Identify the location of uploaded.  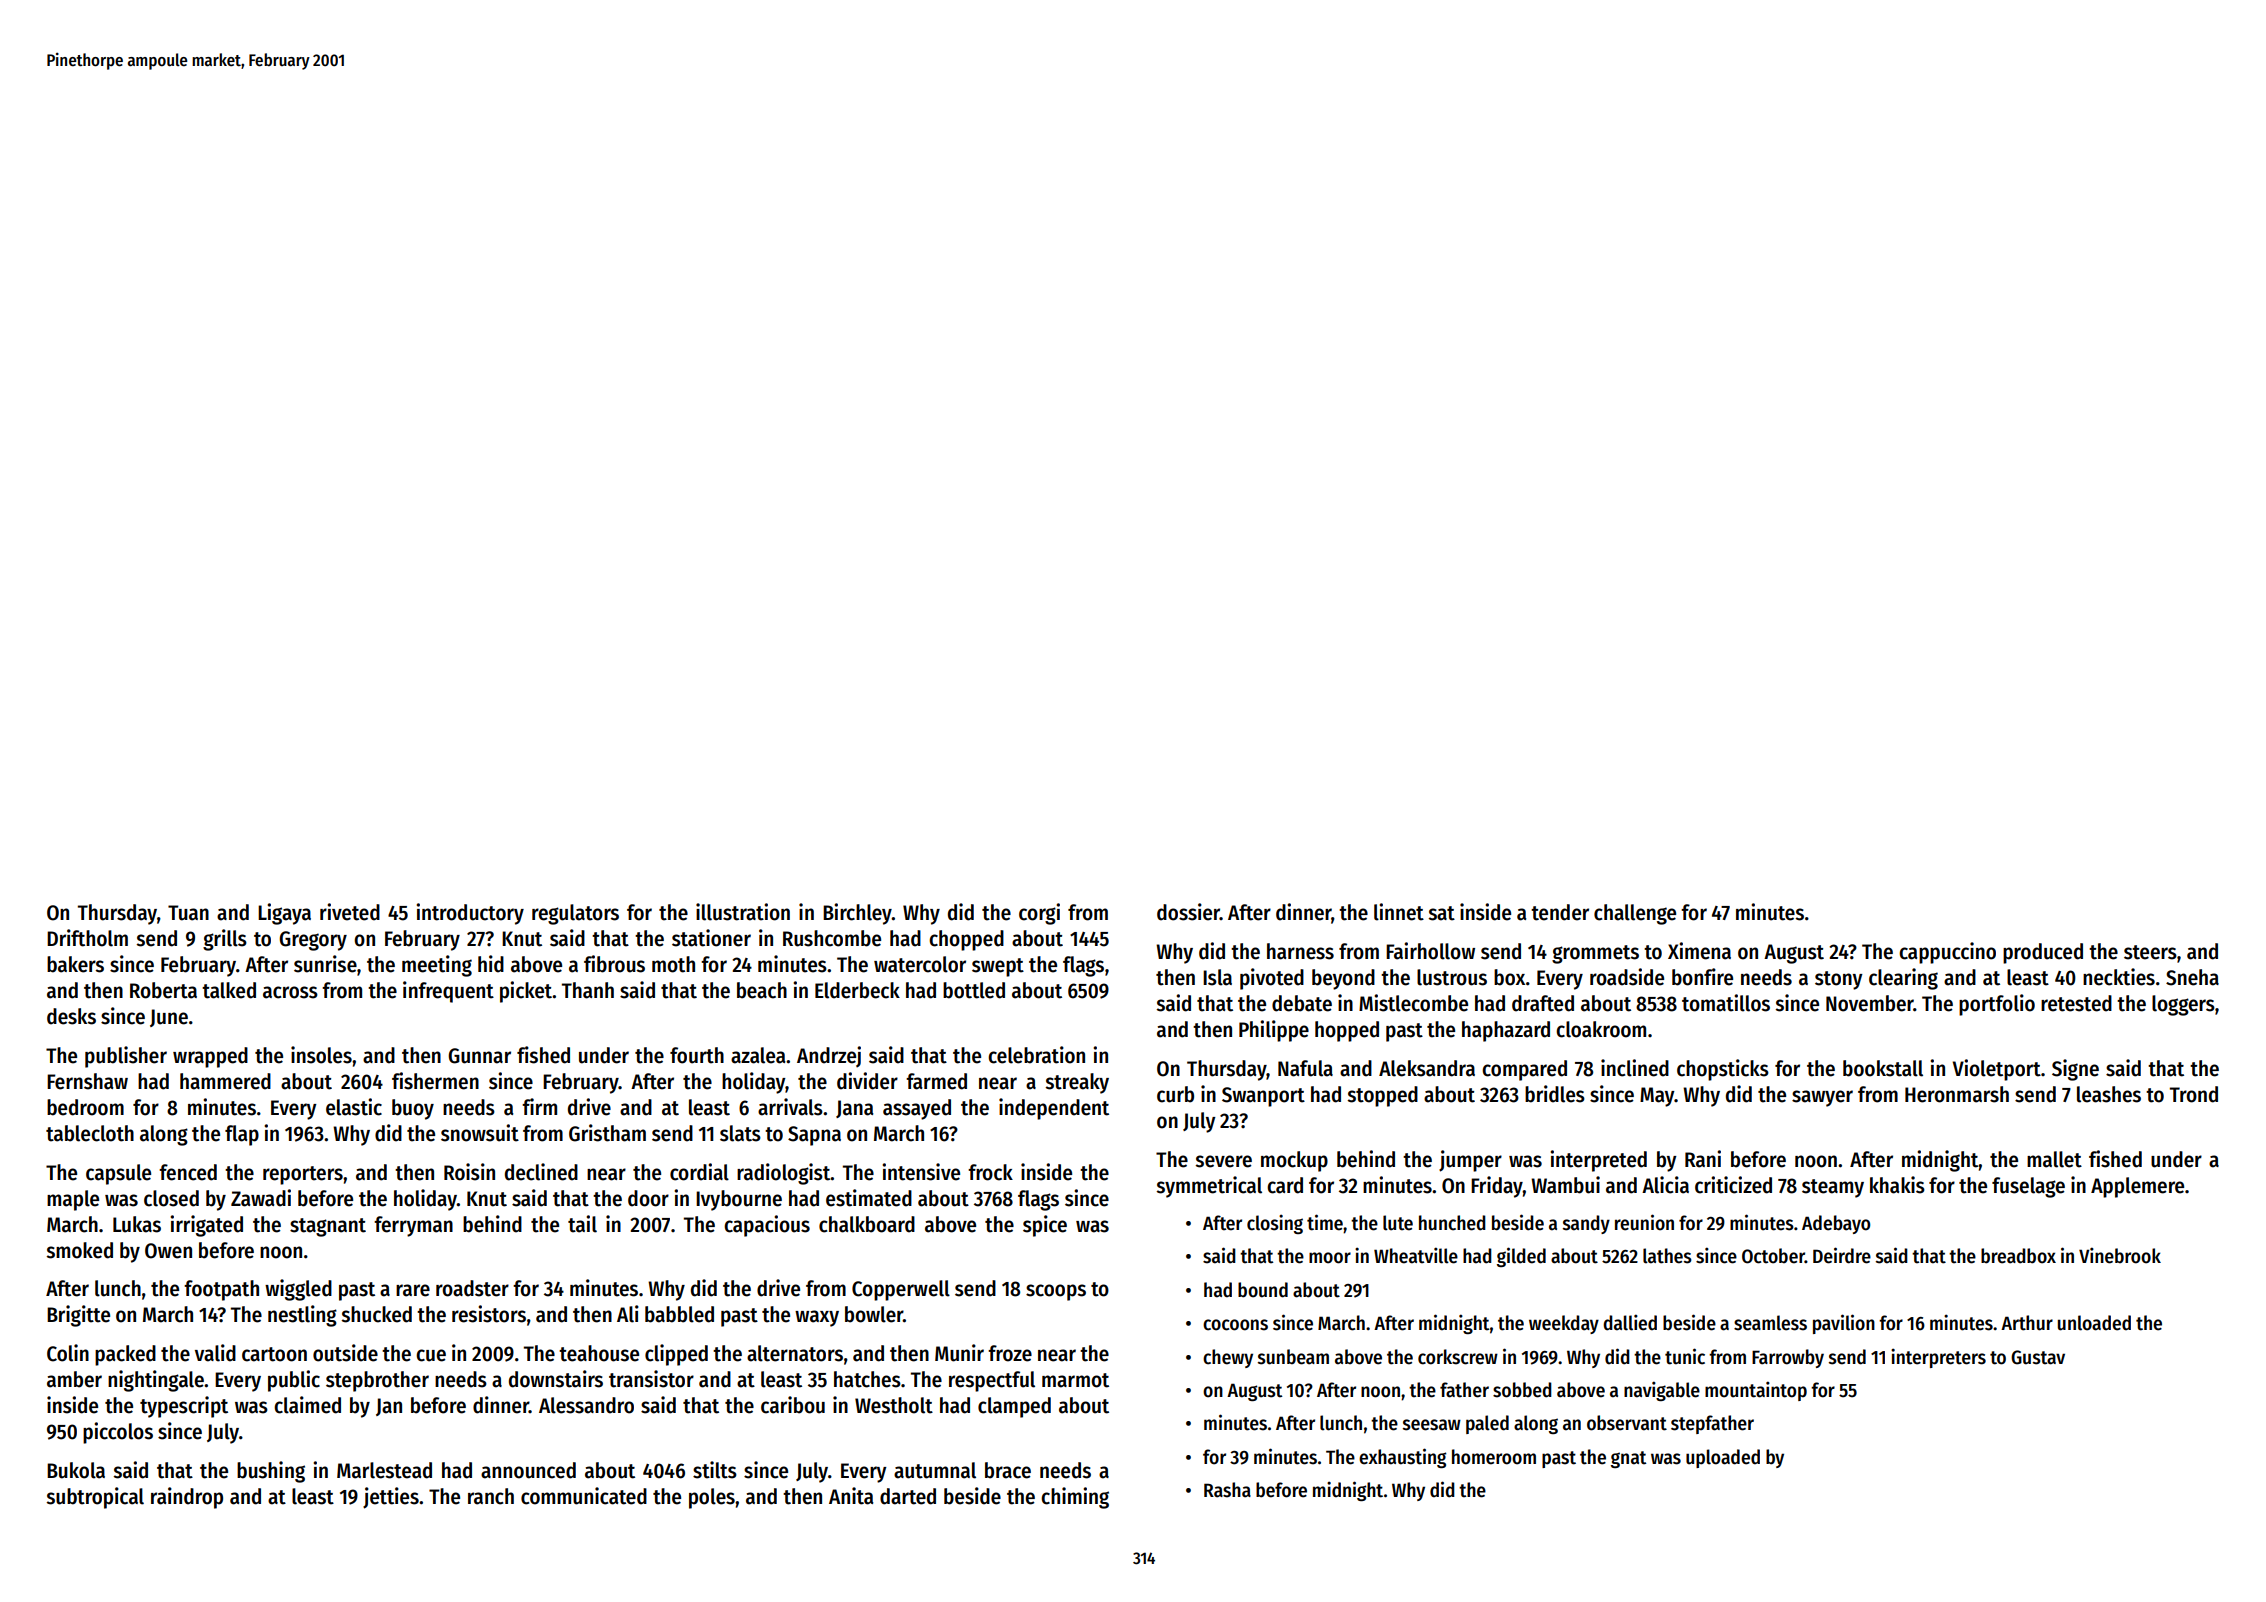
(1723, 1458).
